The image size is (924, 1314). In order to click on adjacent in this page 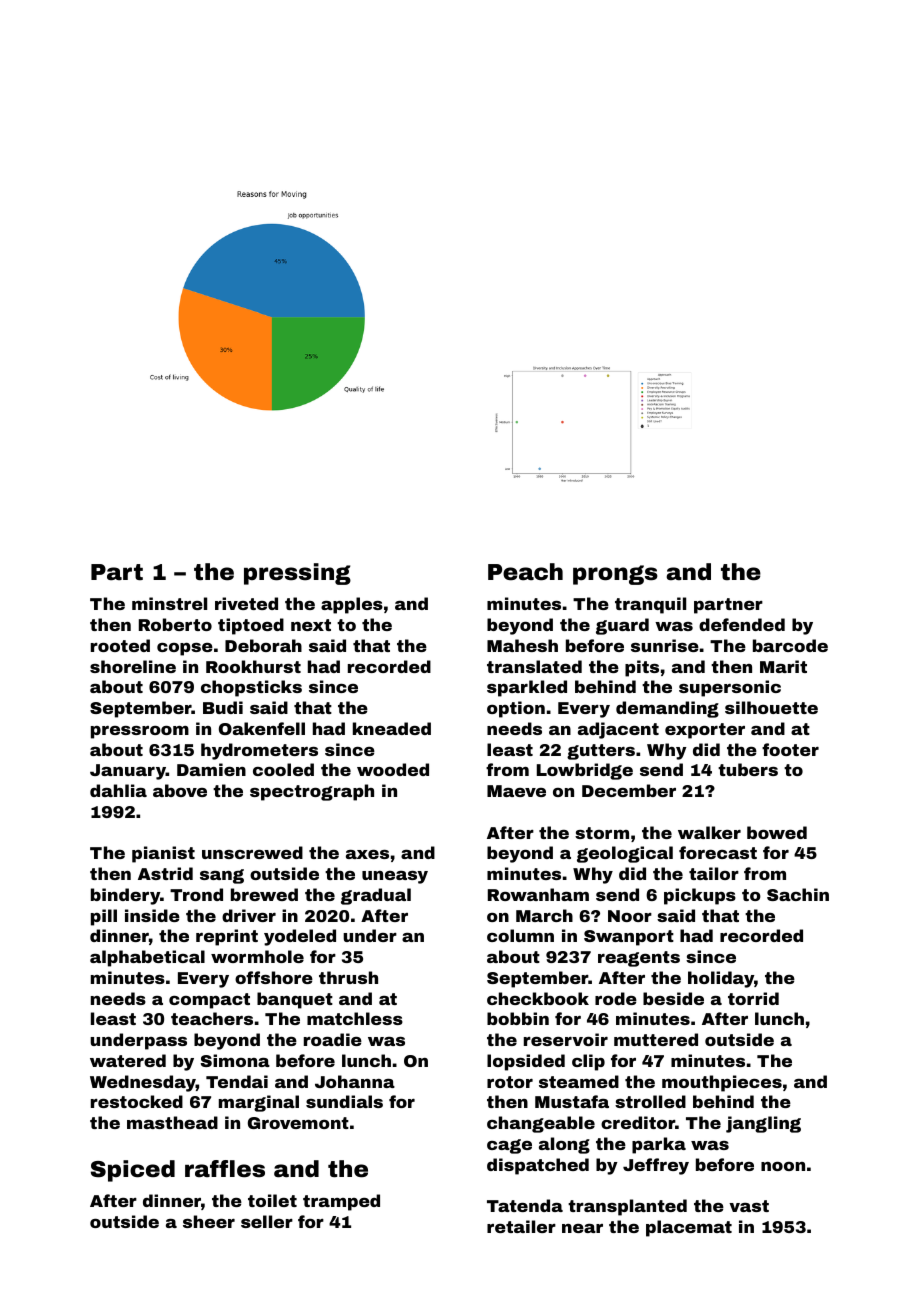, I will do `click(618, 730)`.
